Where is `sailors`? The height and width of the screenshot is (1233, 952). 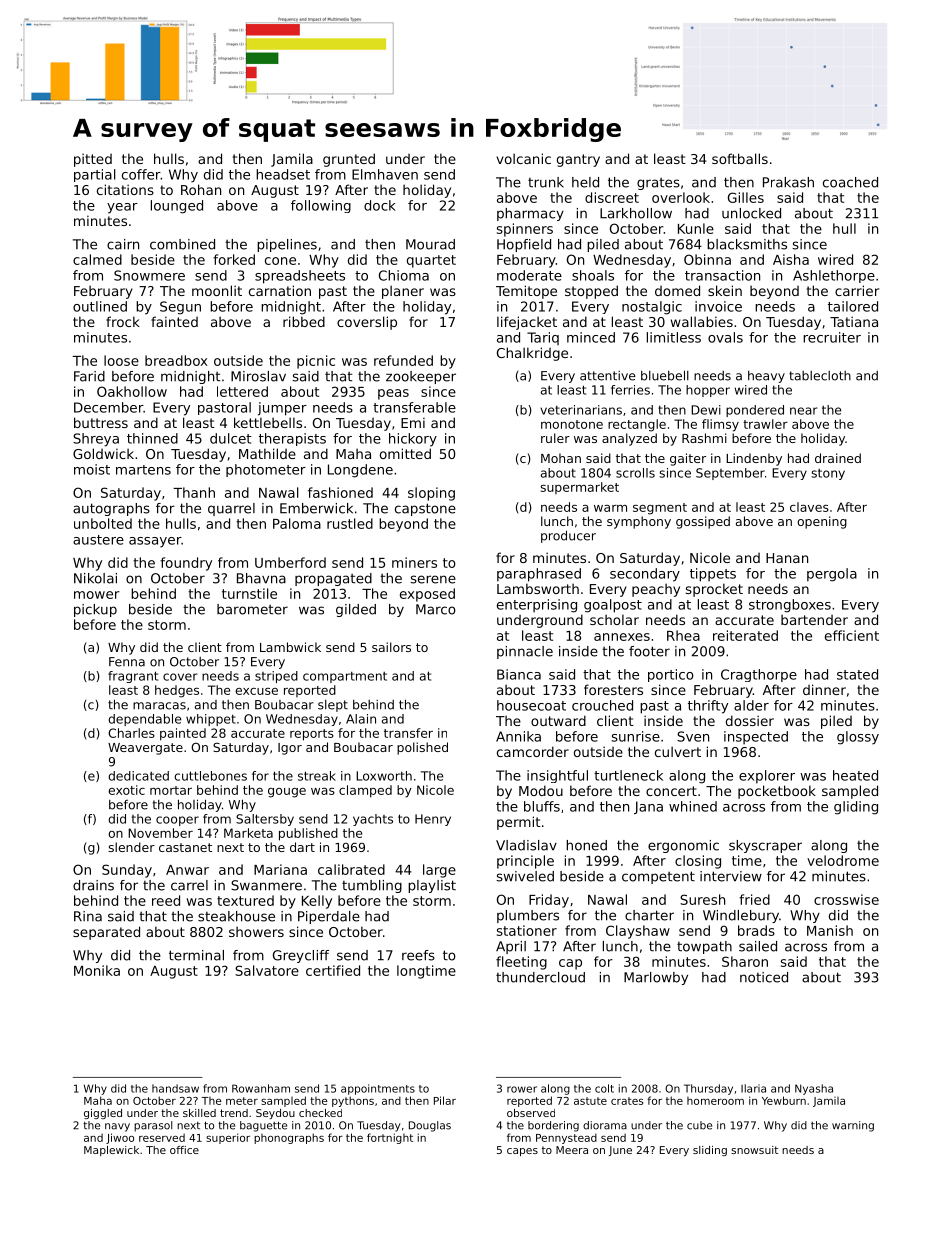
sailors is located at coordinates (391, 647).
